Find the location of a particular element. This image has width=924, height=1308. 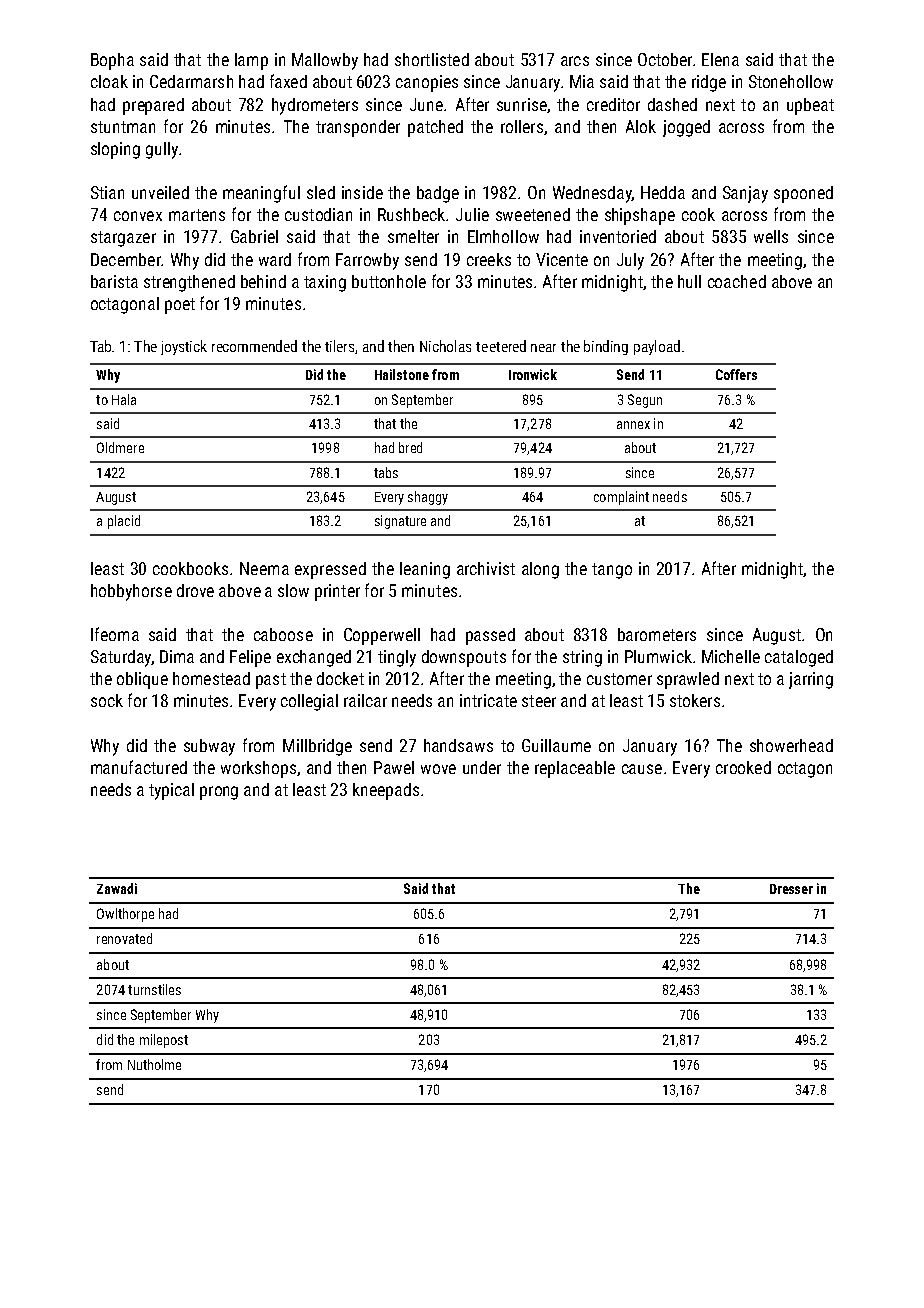

Bopha is located at coordinates (112, 61).
